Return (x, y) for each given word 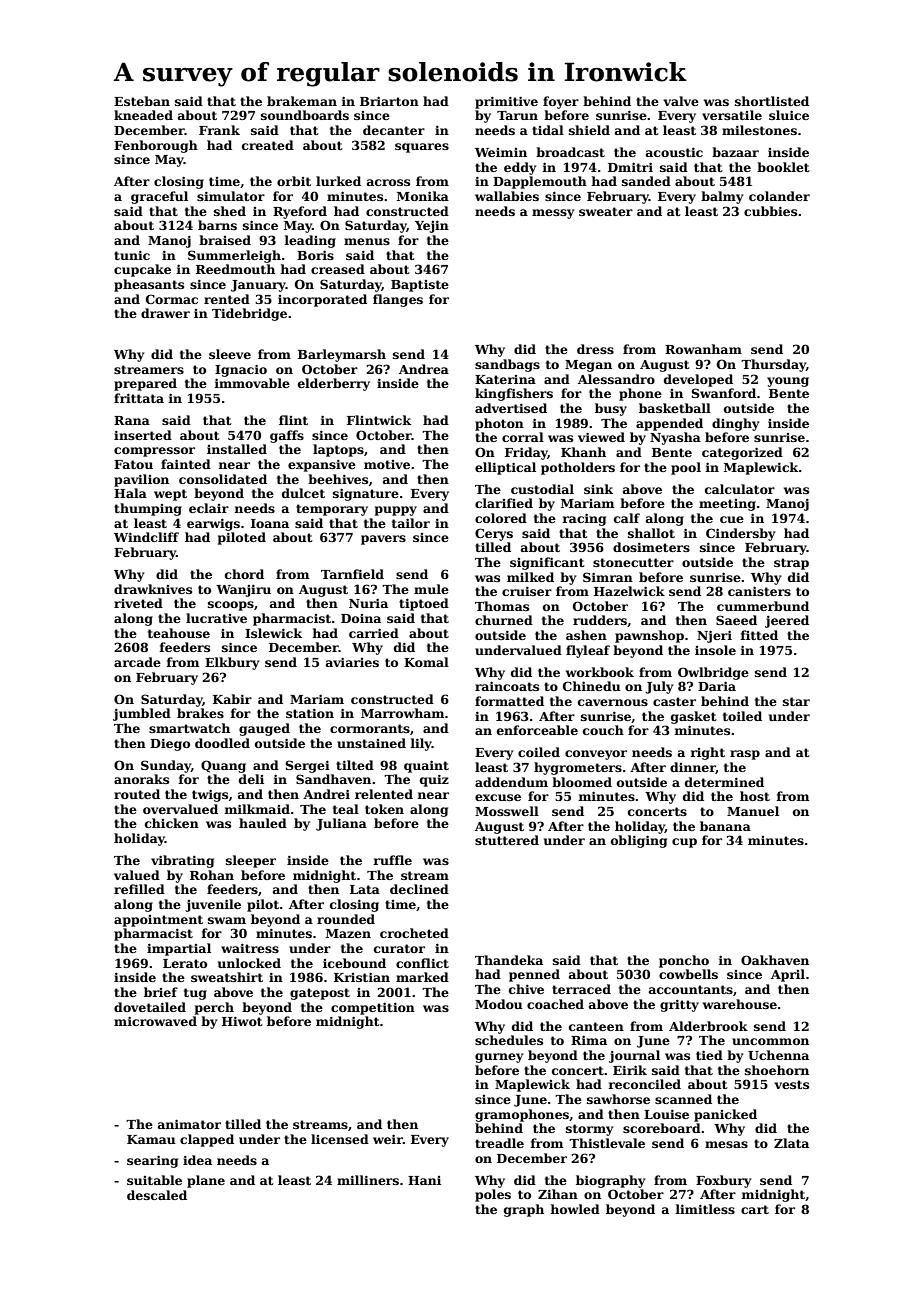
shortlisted (772, 101)
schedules (509, 1040)
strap (791, 564)
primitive (506, 102)
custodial (542, 489)
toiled (742, 716)
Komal (426, 662)
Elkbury (232, 663)
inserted (143, 435)
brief (161, 992)
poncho (684, 961)
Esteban (142, 101)
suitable (154, 1180)
